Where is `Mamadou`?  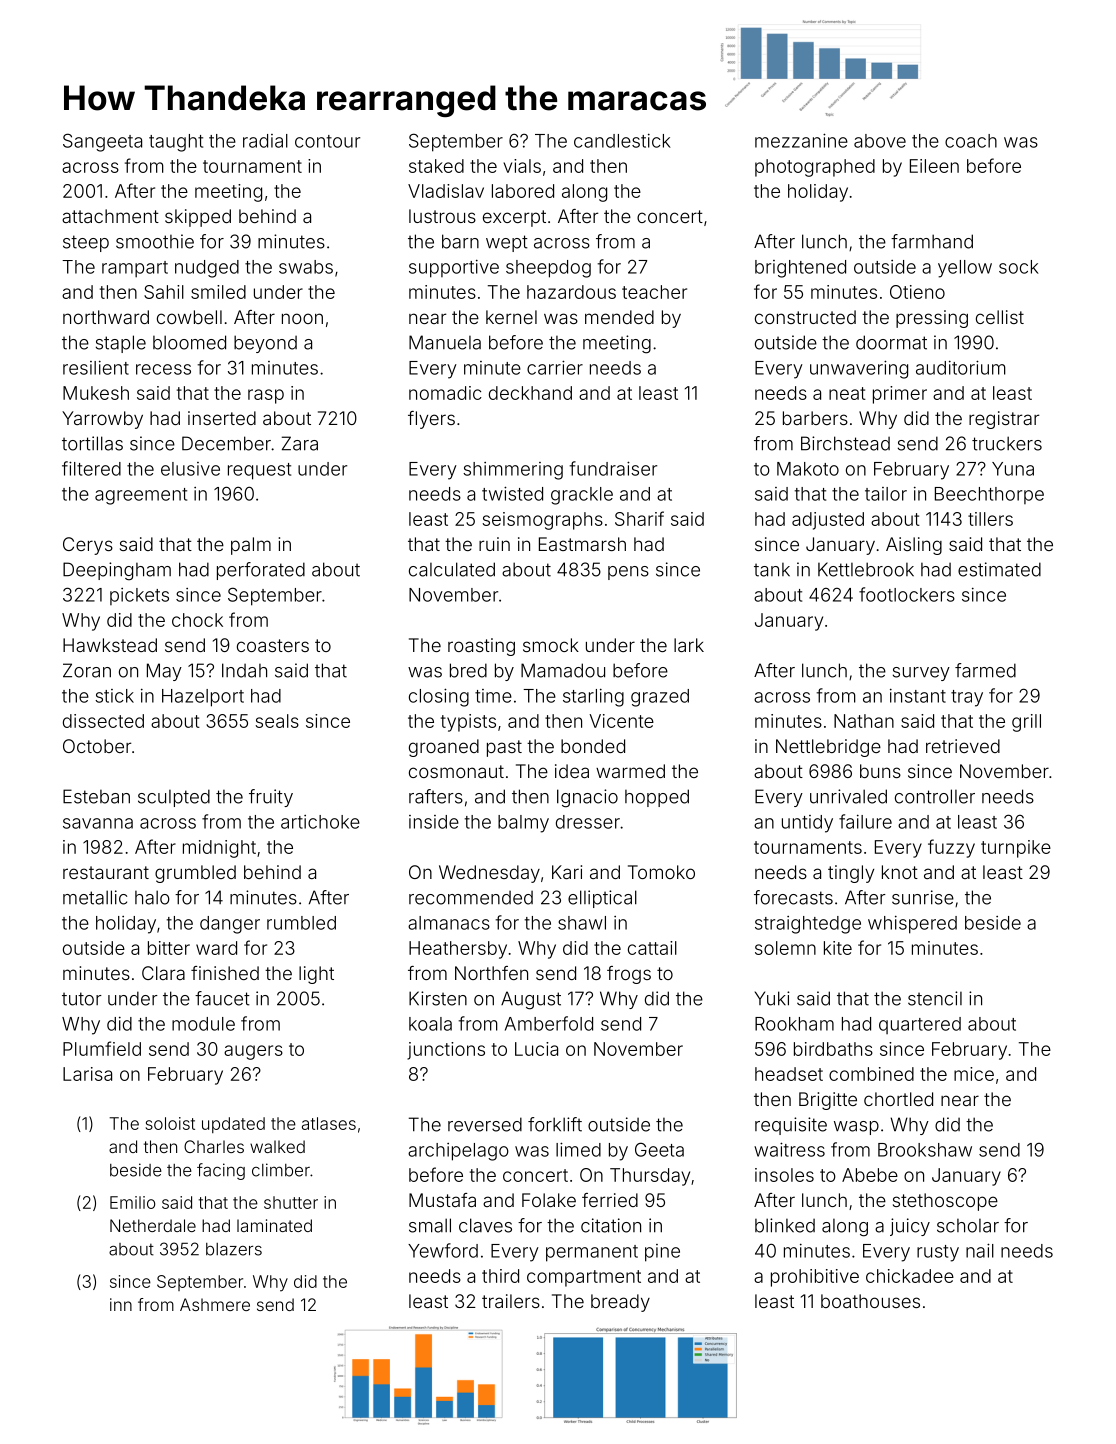
Mamadou is located at coordinates (563, 670).
